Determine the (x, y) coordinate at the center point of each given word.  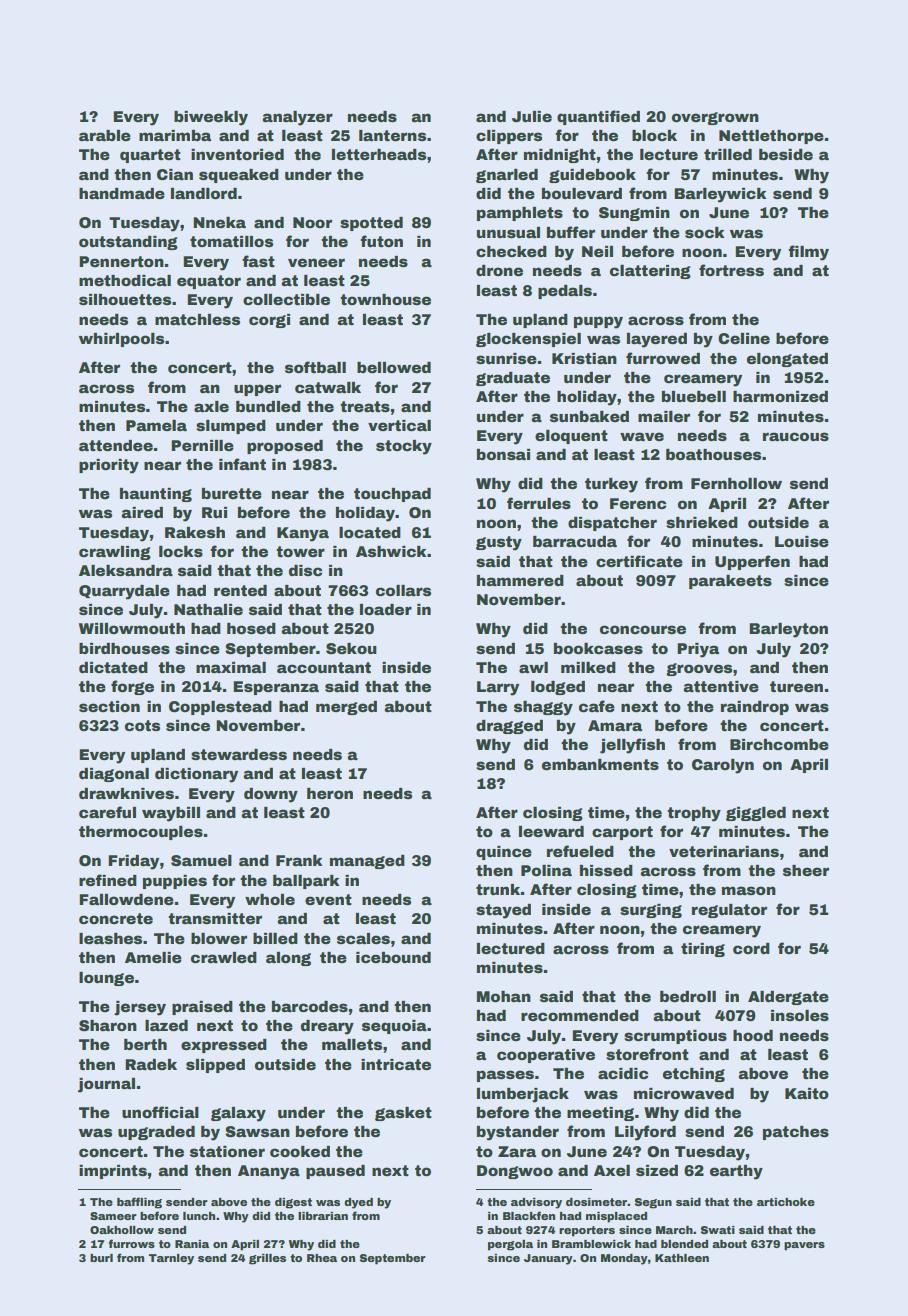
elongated (787, 360)
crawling (115, 553)
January (548, 1259)
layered (657, 340)
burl (101, 1258)
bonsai (503, 454)
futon (381, 241)
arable (105, 135)
